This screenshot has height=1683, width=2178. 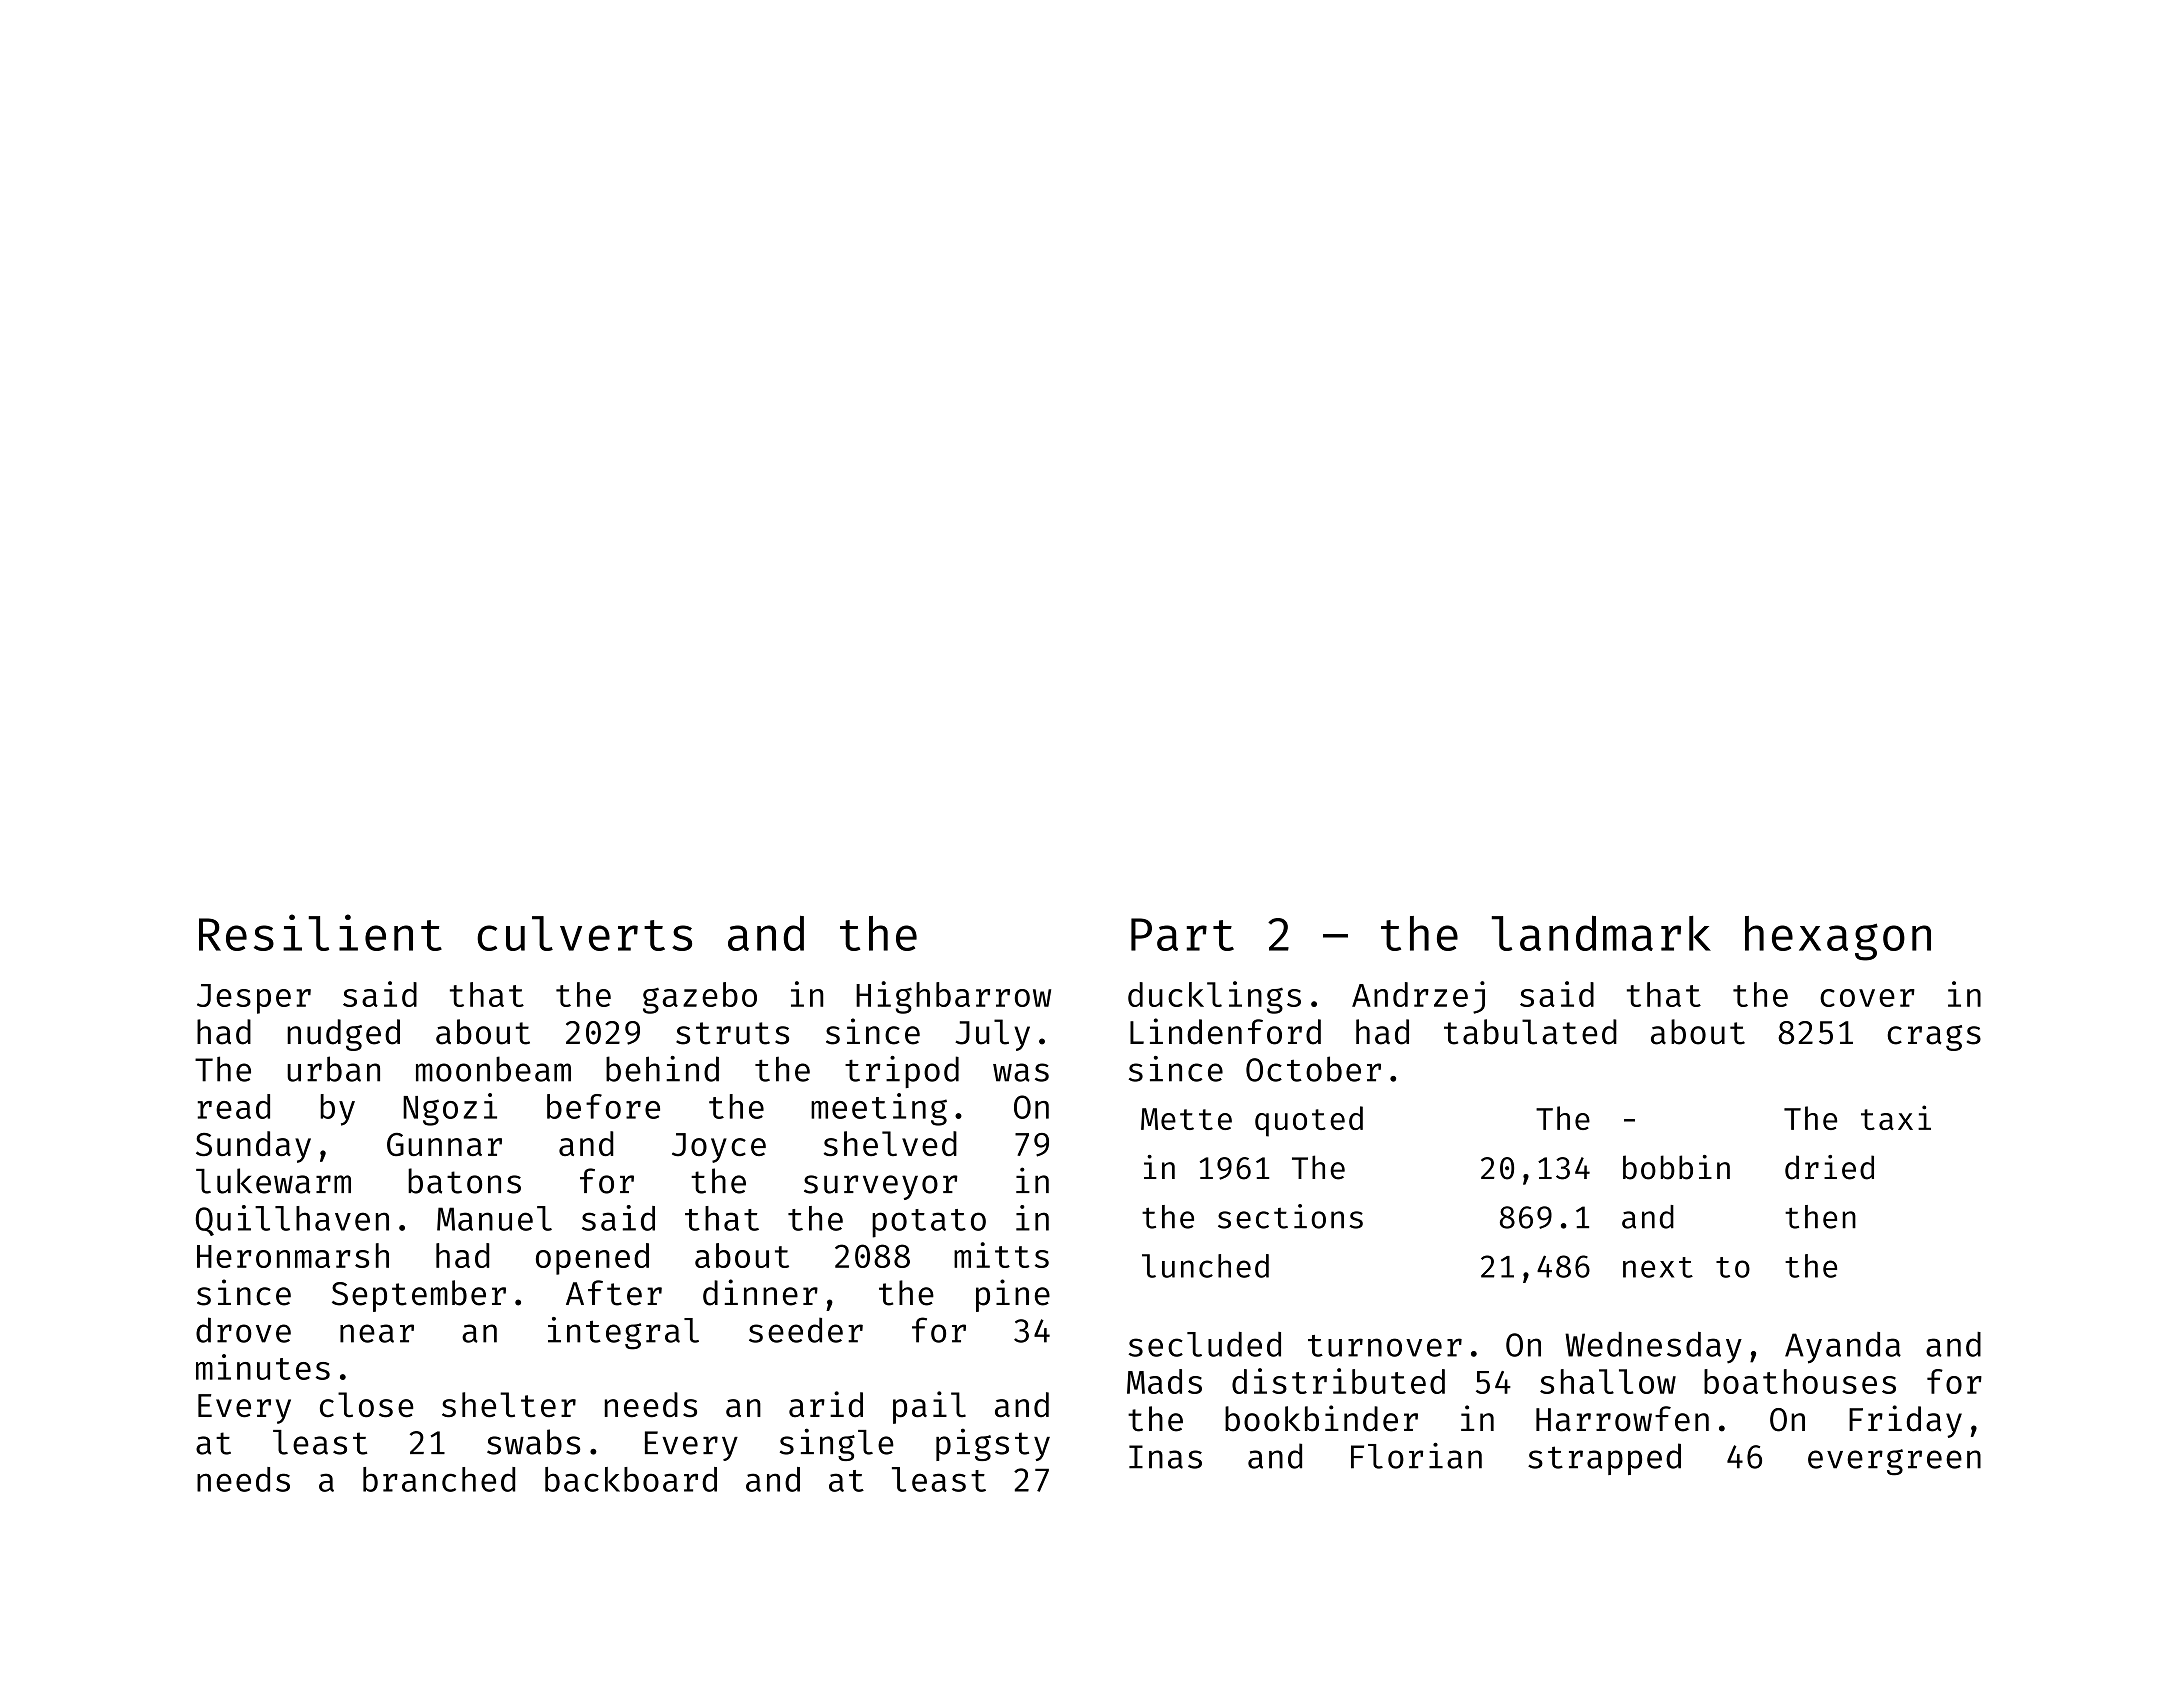 What do you see at coordinates (533, 1442) in the screenshot?
I see `swabs` at bounding box center [533, 1442].
